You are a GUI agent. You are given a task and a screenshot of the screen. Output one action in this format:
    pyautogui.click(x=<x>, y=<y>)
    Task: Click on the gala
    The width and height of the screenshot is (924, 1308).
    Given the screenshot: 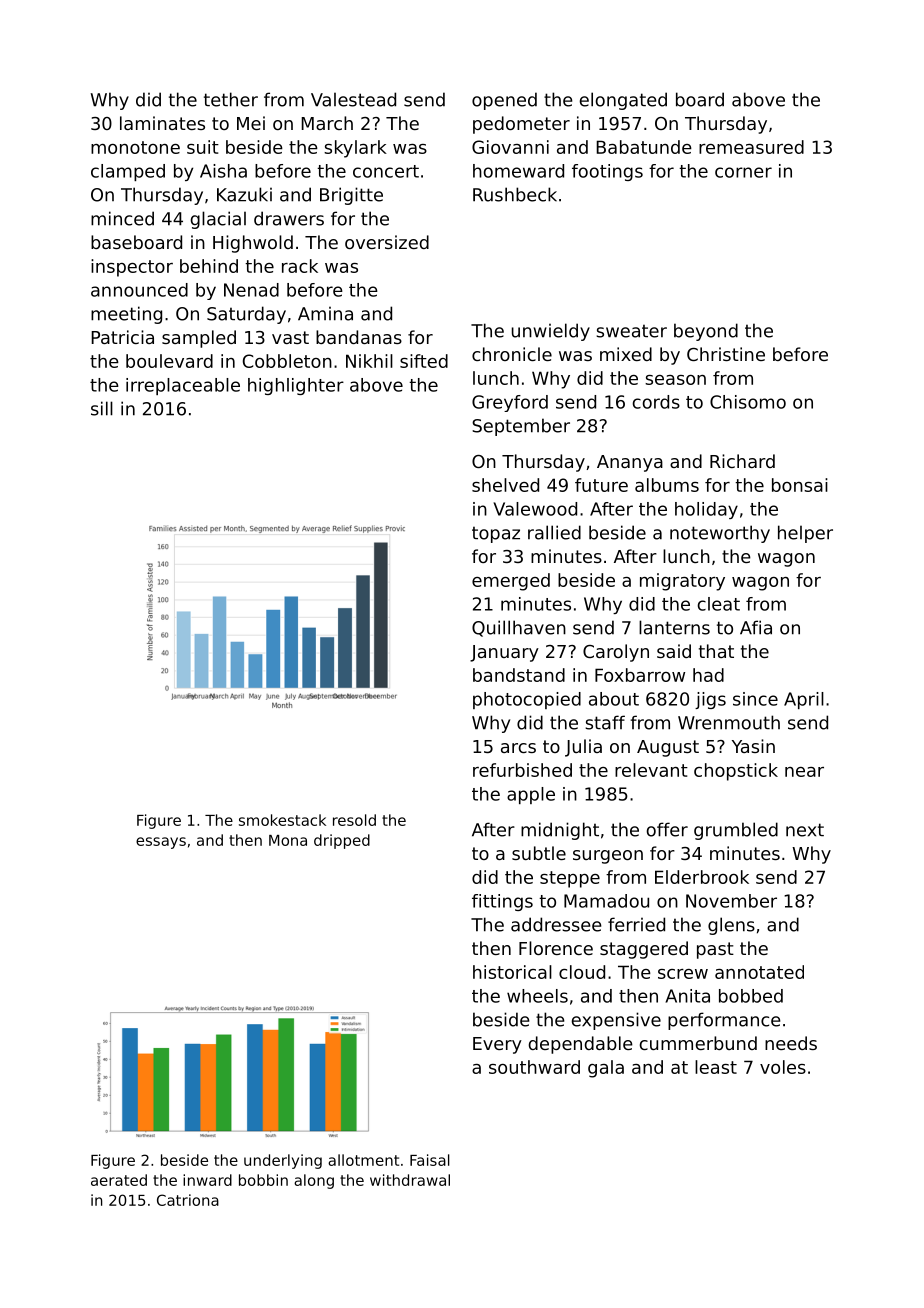 What is the action you would take?
    pyautogui.click(x=606, y=1069)
